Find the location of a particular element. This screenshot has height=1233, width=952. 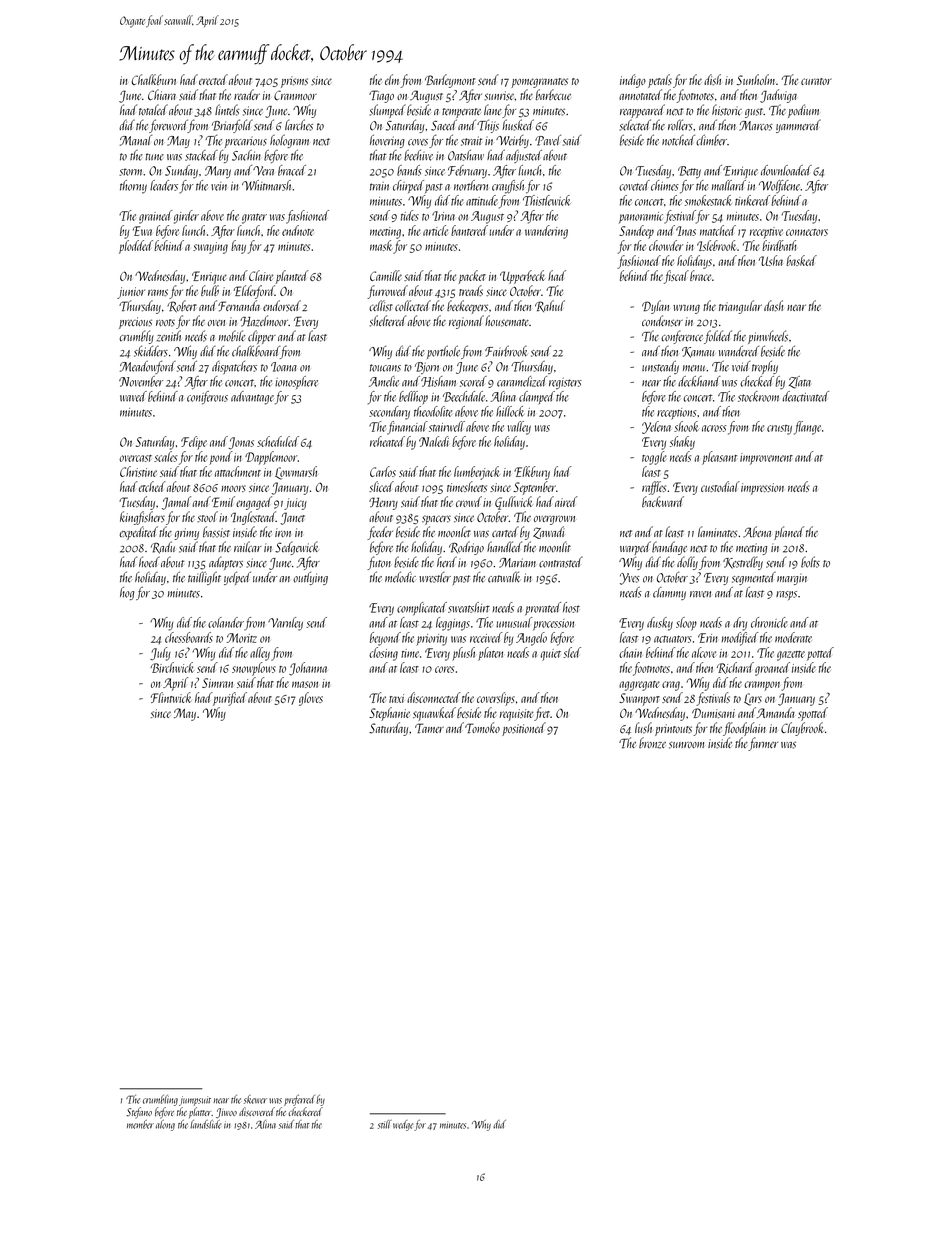

priority is located at coordinates (431, 640).
